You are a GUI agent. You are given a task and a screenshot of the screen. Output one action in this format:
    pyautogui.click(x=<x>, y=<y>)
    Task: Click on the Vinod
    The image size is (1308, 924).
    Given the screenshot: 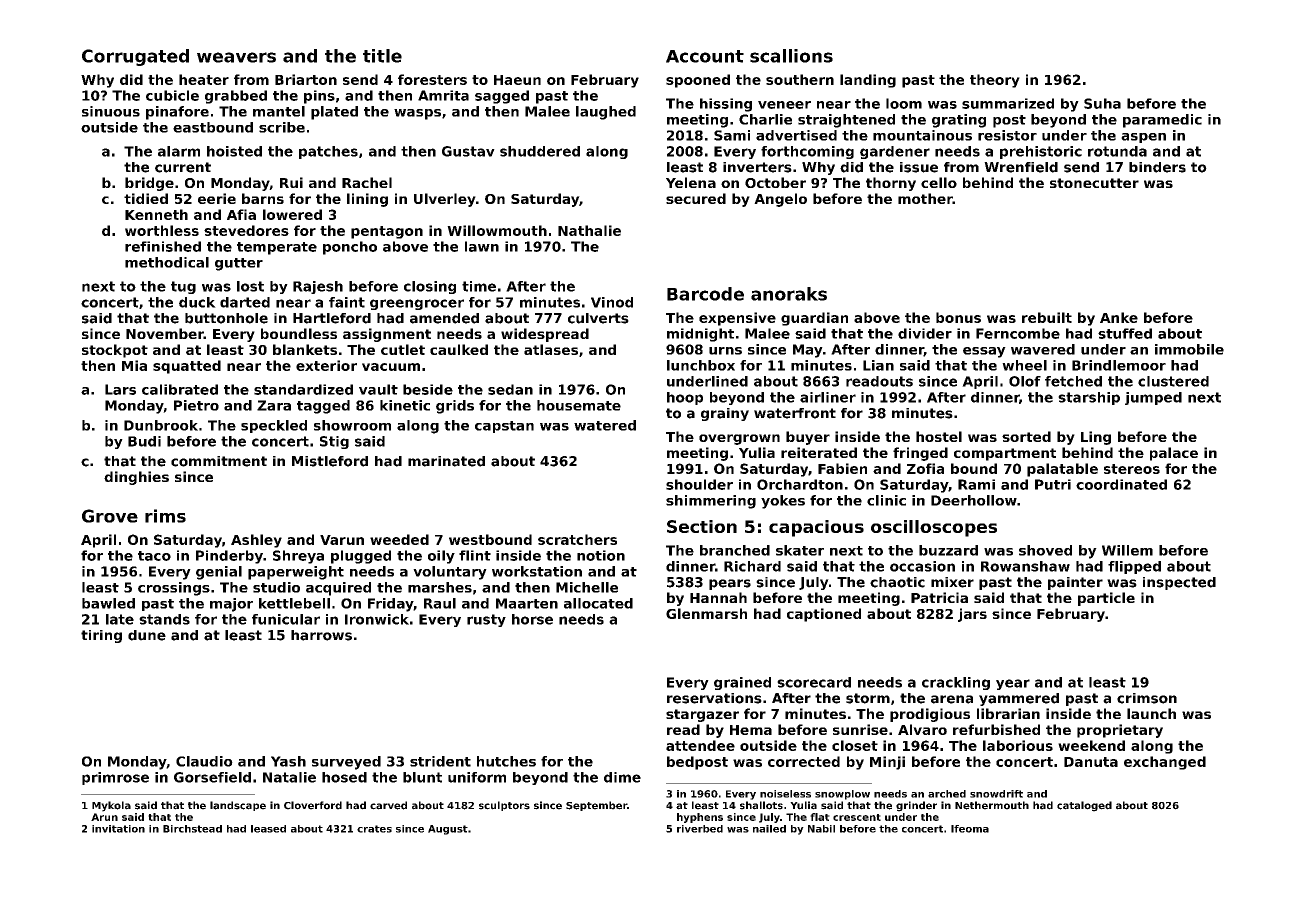 What is the action you would take?
    pyautogui.click(x=612, y=302)
